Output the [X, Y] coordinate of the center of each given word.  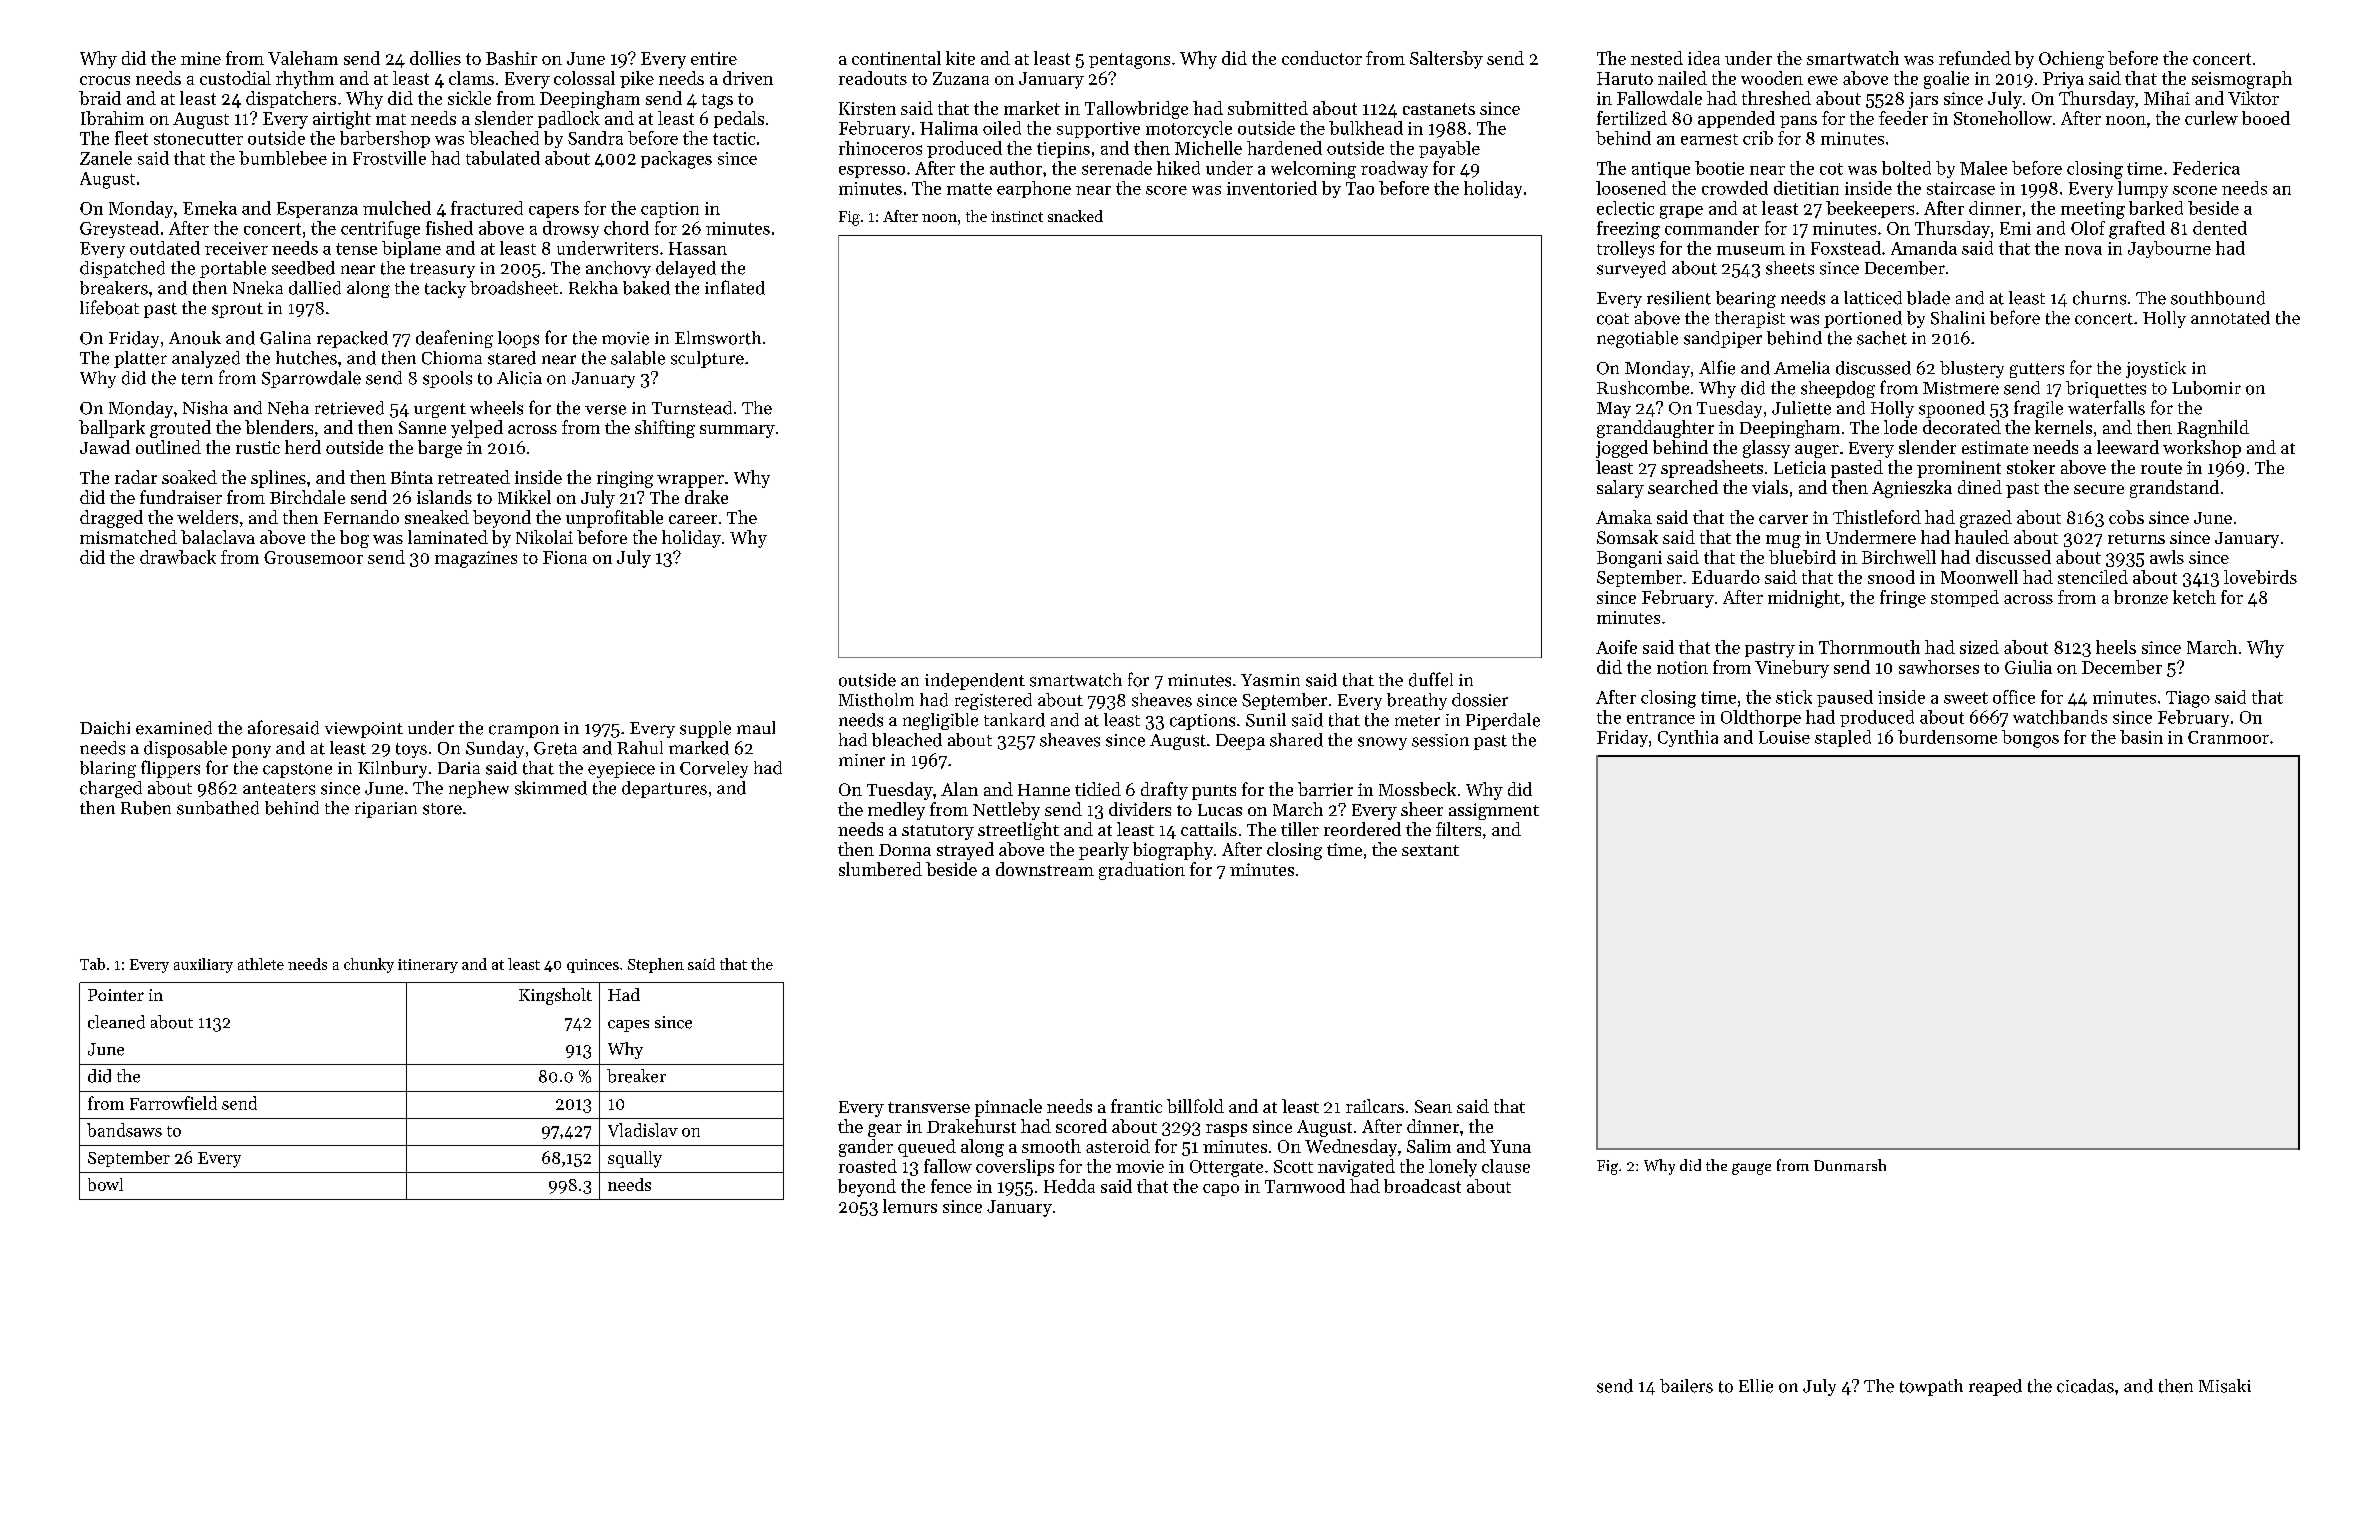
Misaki [2225, 1386]
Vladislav [643, 1130]
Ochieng [2071, 60]
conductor [1322, 58]
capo [1221, 1190]
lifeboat [109, 307]
